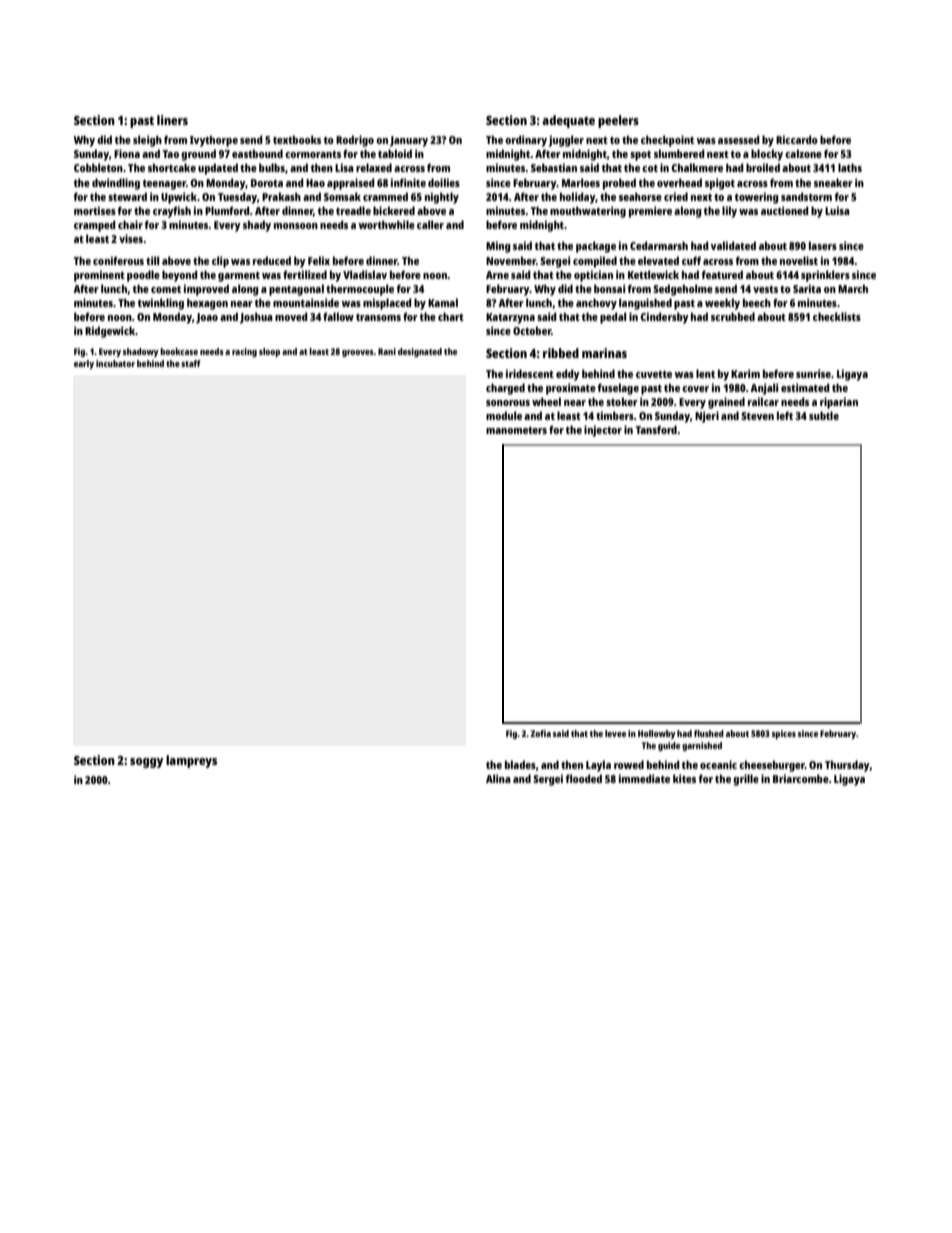 The width and height of the page is (952, 1233). What do you see at coordinates (191, 761) in the page?
I see `lampreys` at bounding box center [191, 761].
